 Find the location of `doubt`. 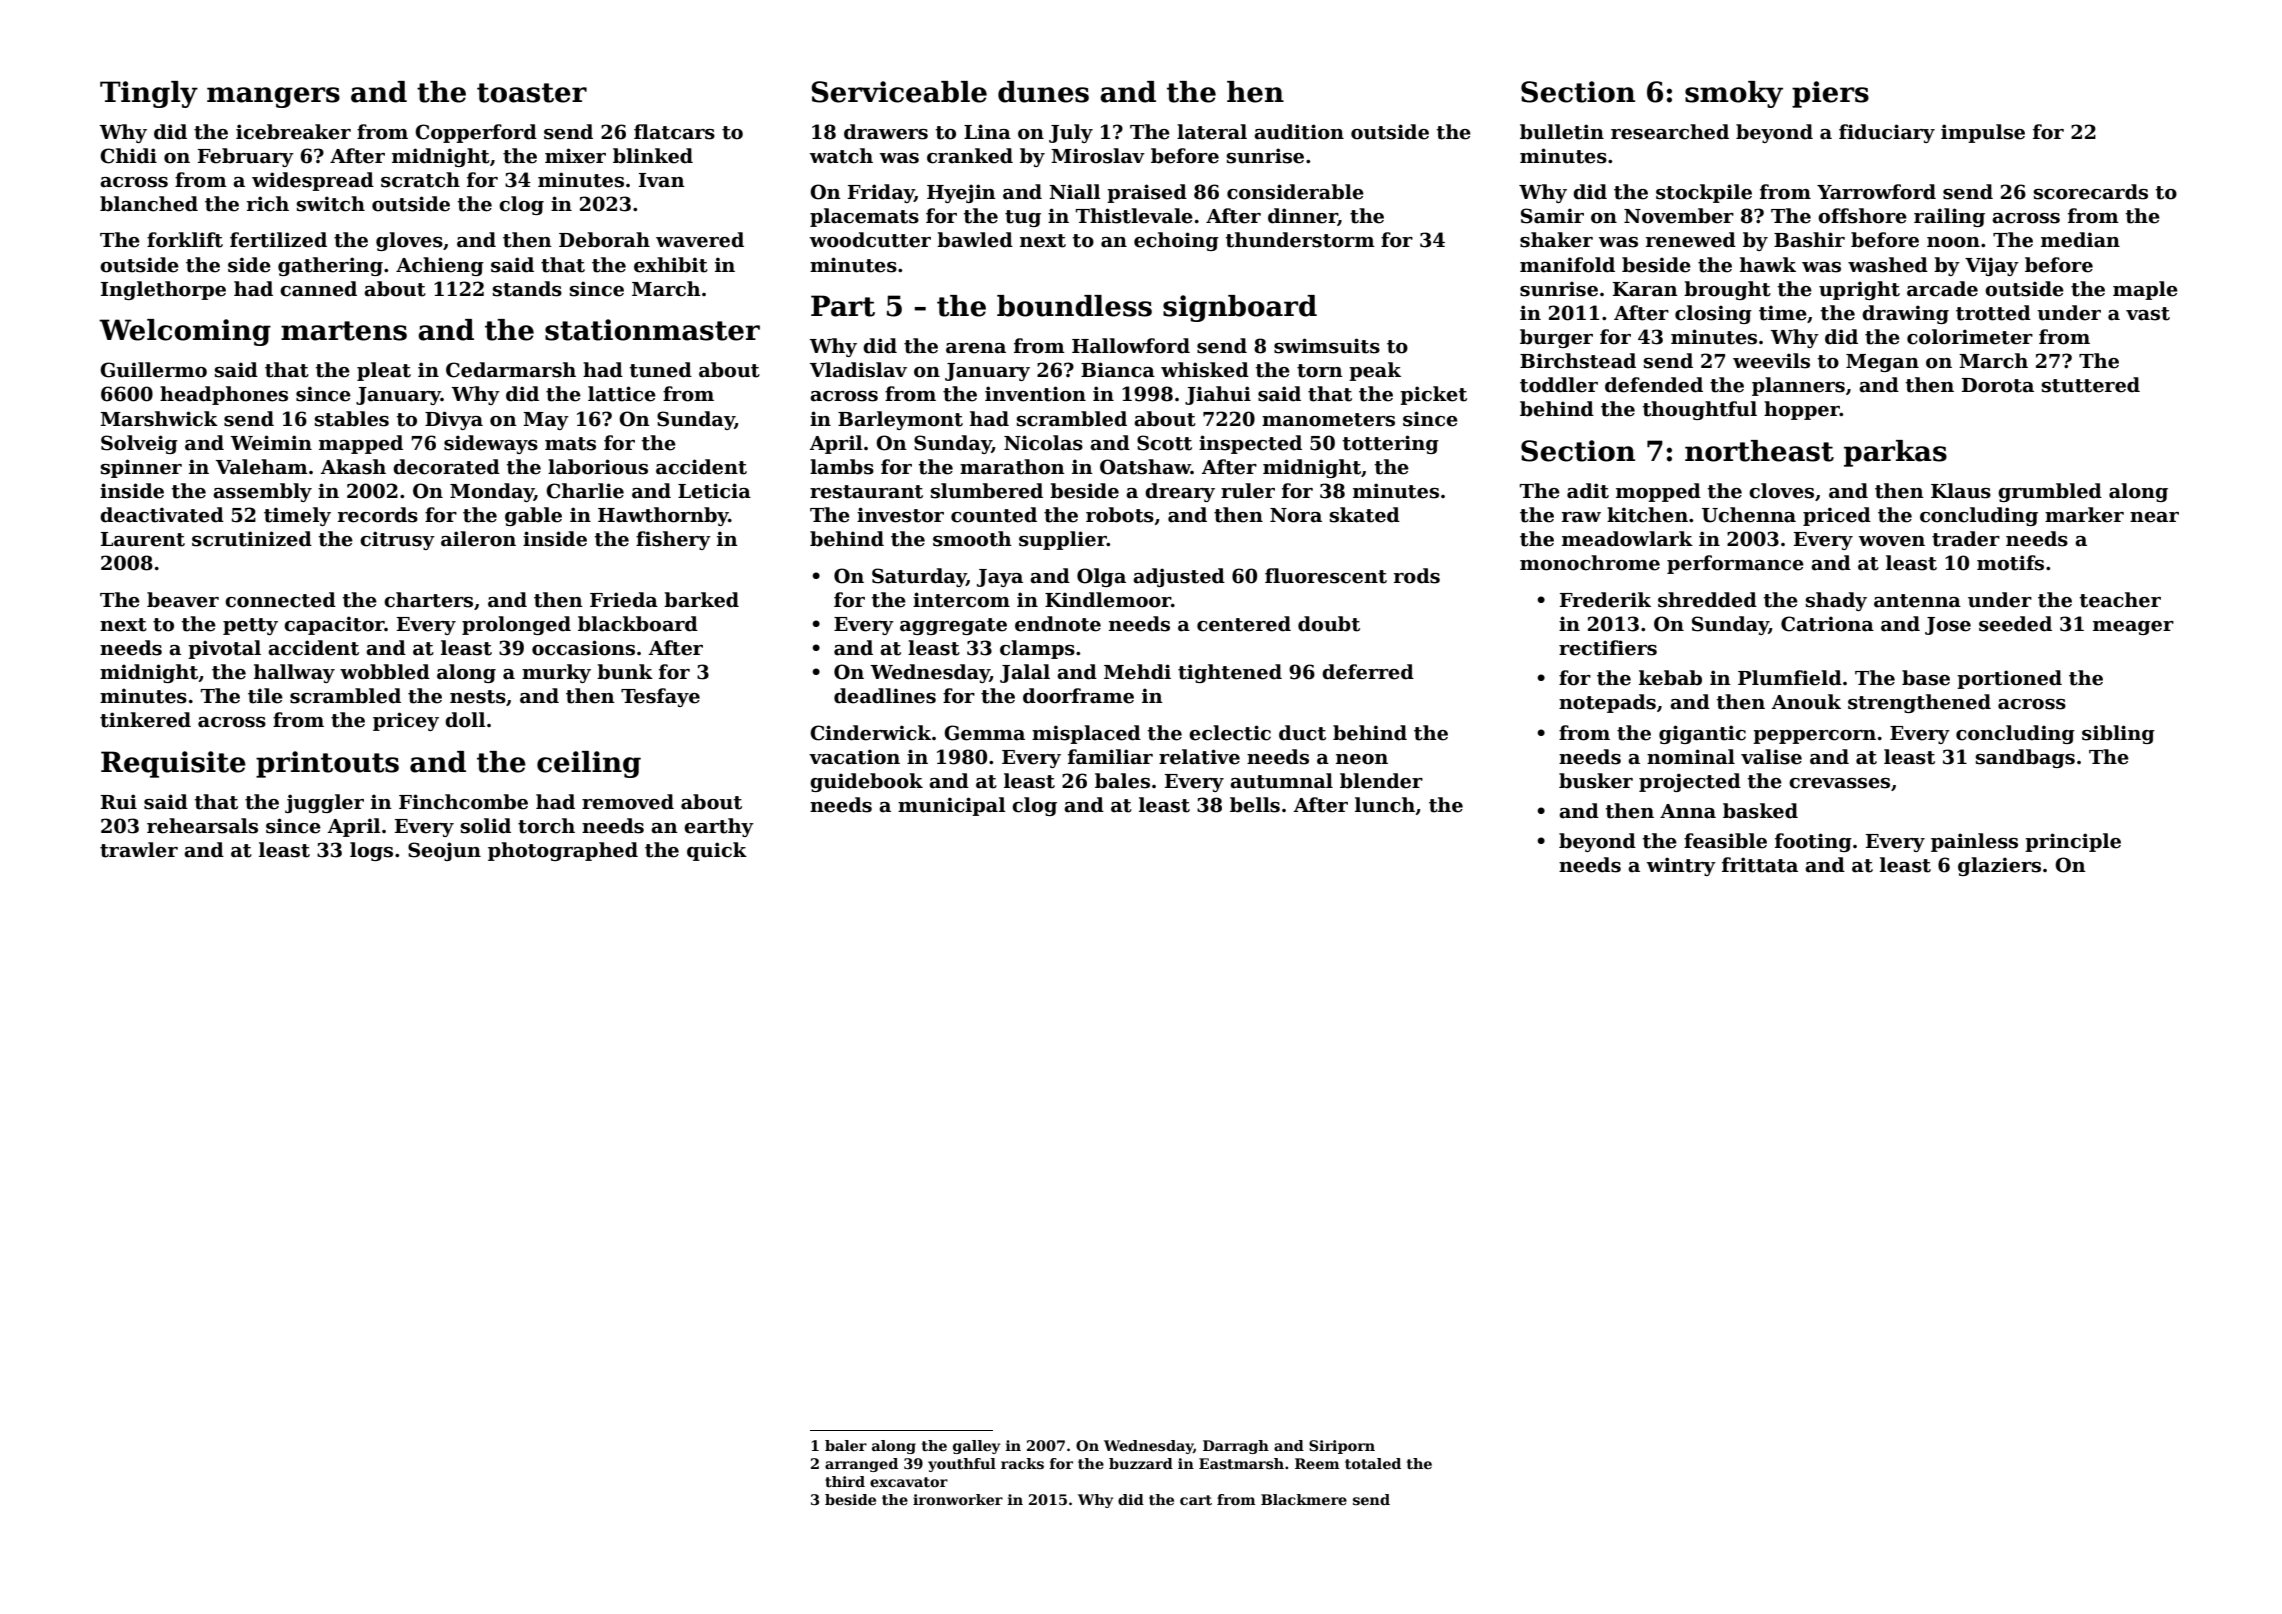

doubt is located at coordinates (1329, 624).
